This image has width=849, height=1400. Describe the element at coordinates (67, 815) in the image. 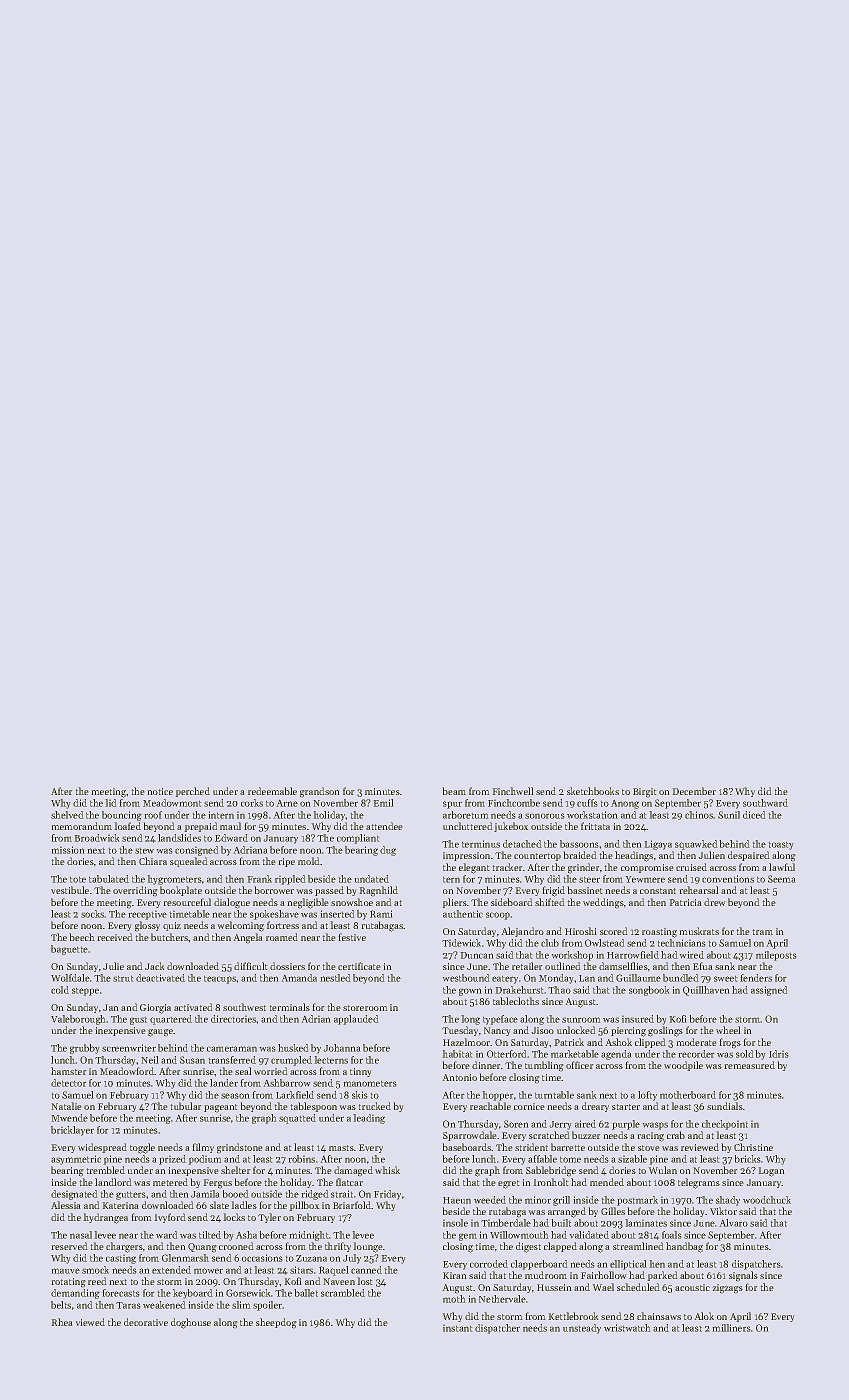

I see `shelved` at that location.
